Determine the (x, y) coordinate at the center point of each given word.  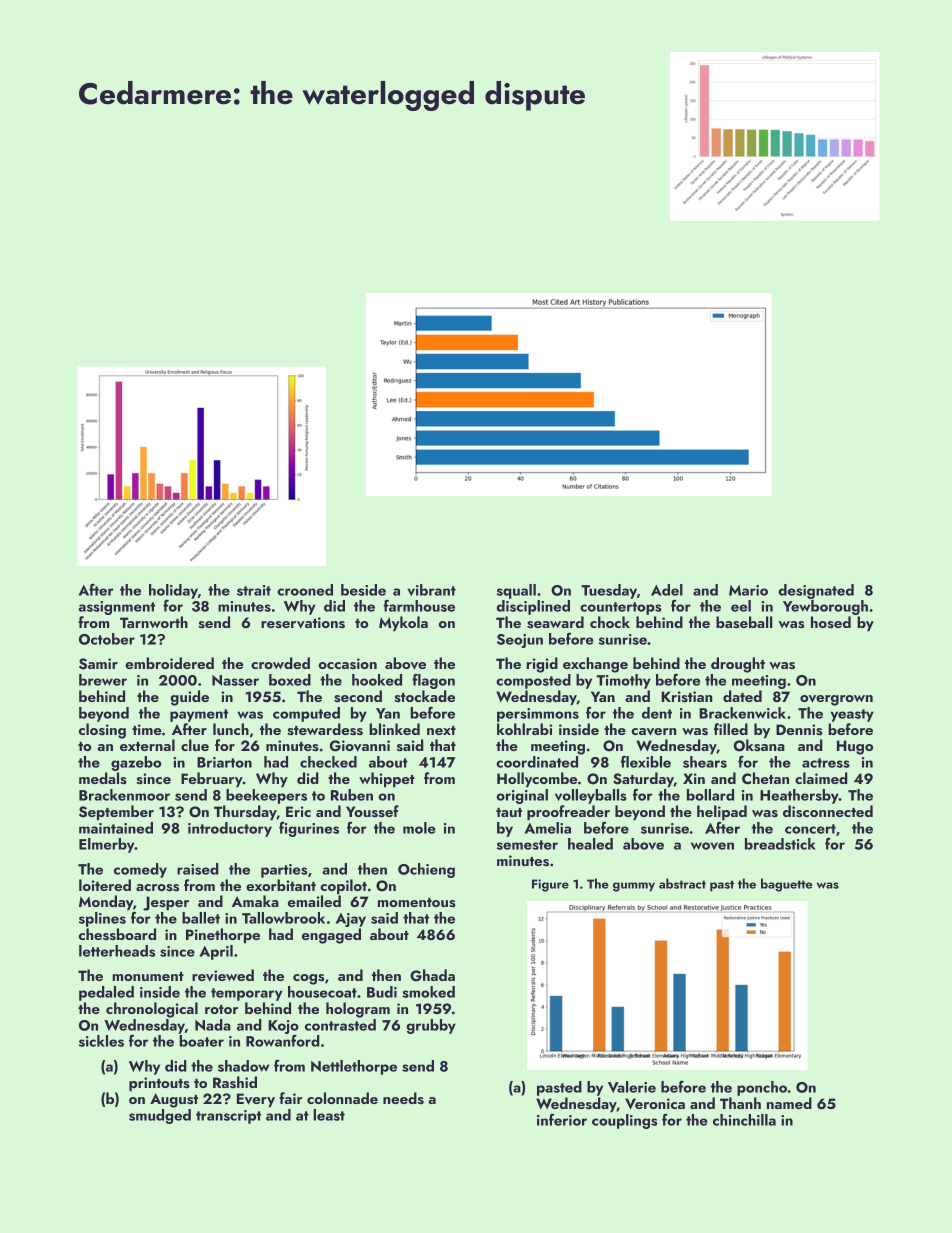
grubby (431, 1026)
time (147, 729)
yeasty (852, 715)
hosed (831, 622)
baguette (786, 885)
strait (254, 590)
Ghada (432, 975)
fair (291, 1098)
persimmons (538, 715)
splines (102, 919)
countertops (620, 608)
